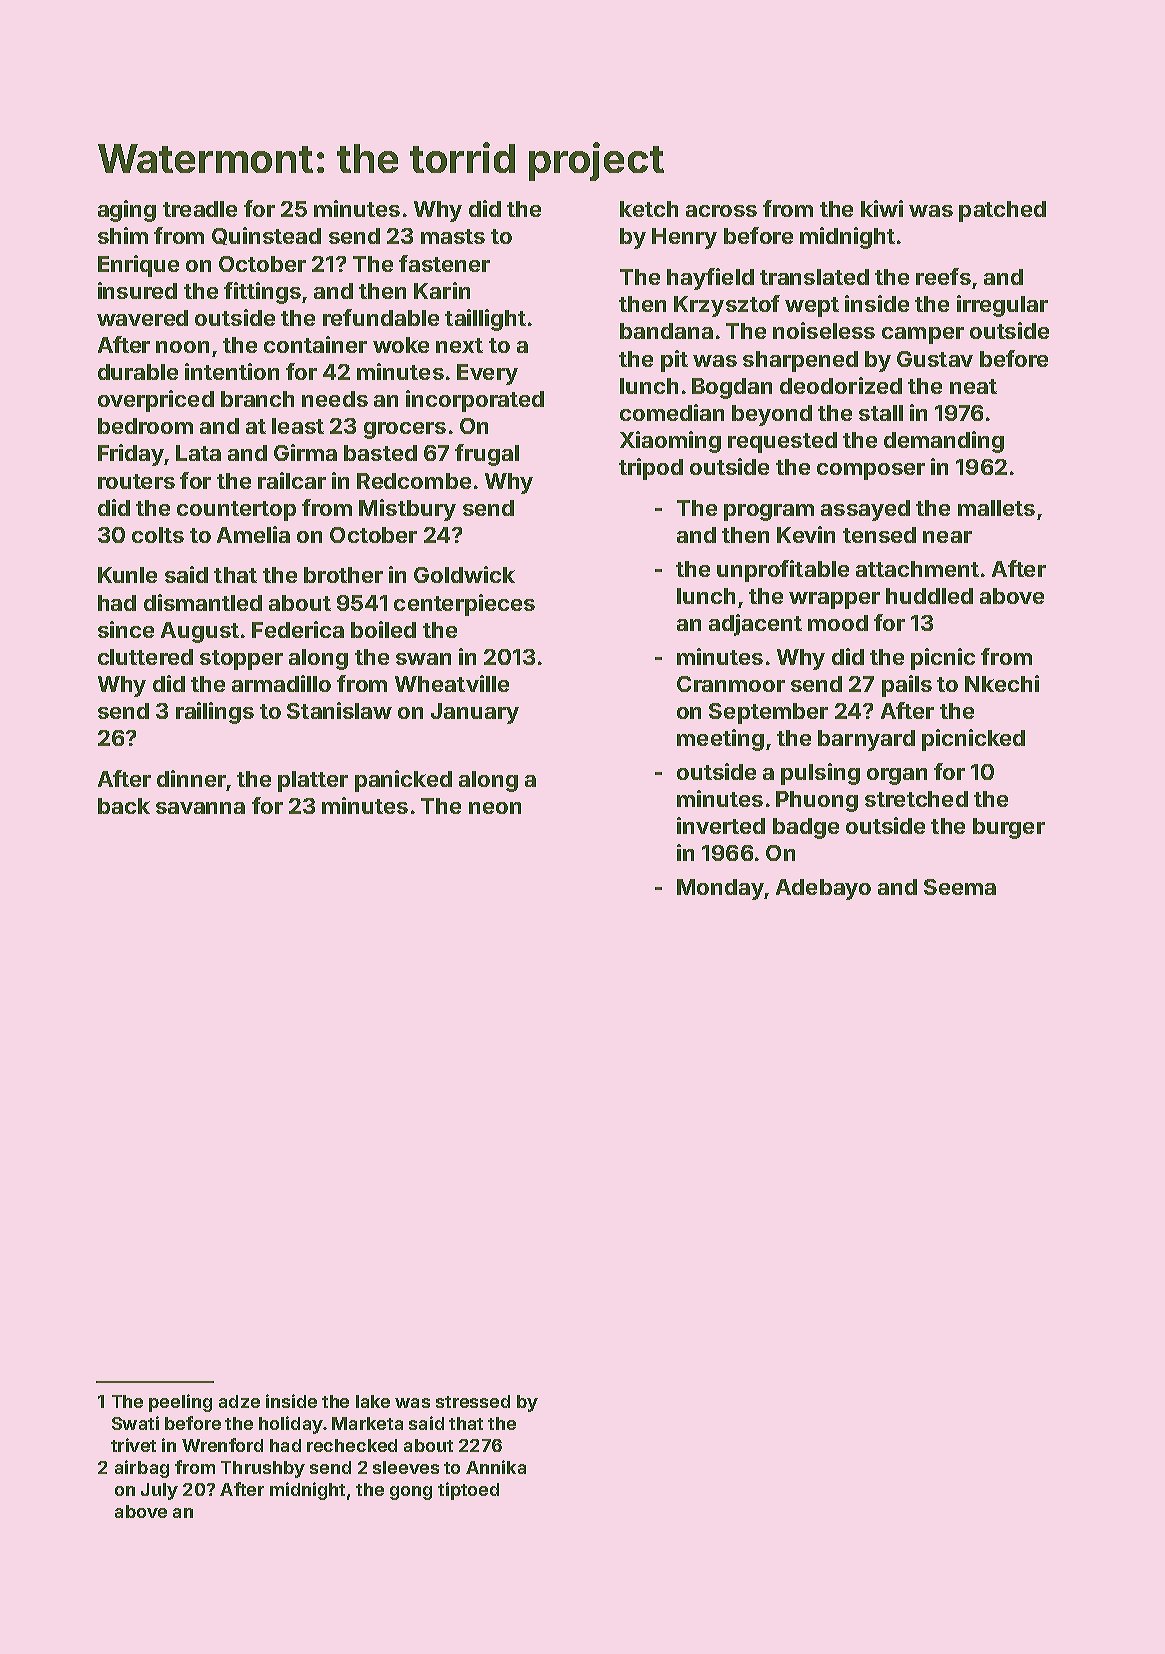 This screenshot has width=1165, height=1654. What do you see at coordinates (783, 571) in the screenshot?
I see `unprofitable` at bounding box center [783, 571].
